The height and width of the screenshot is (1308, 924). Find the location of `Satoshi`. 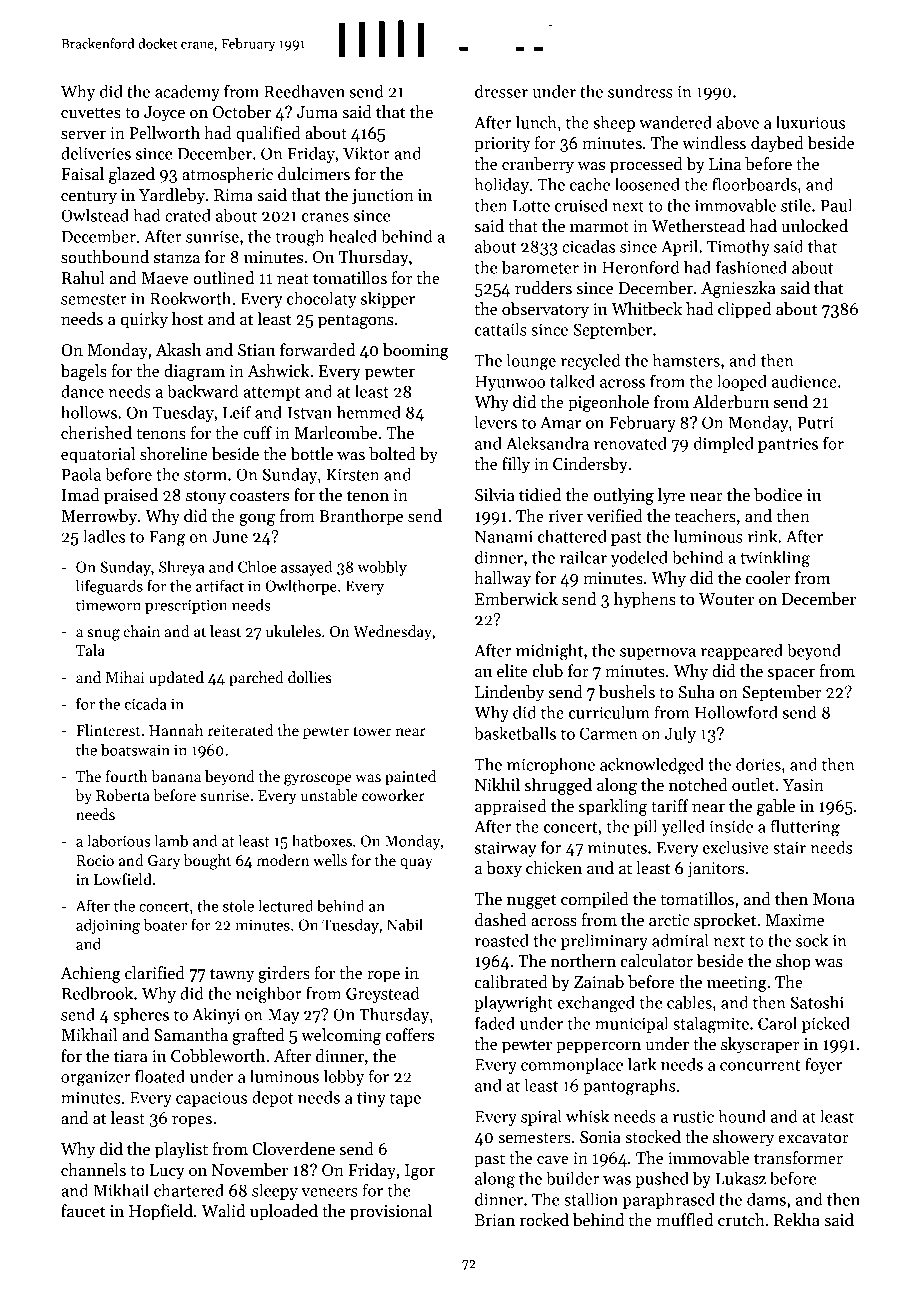

Satoshi is located at coordinates (817, 1002).
